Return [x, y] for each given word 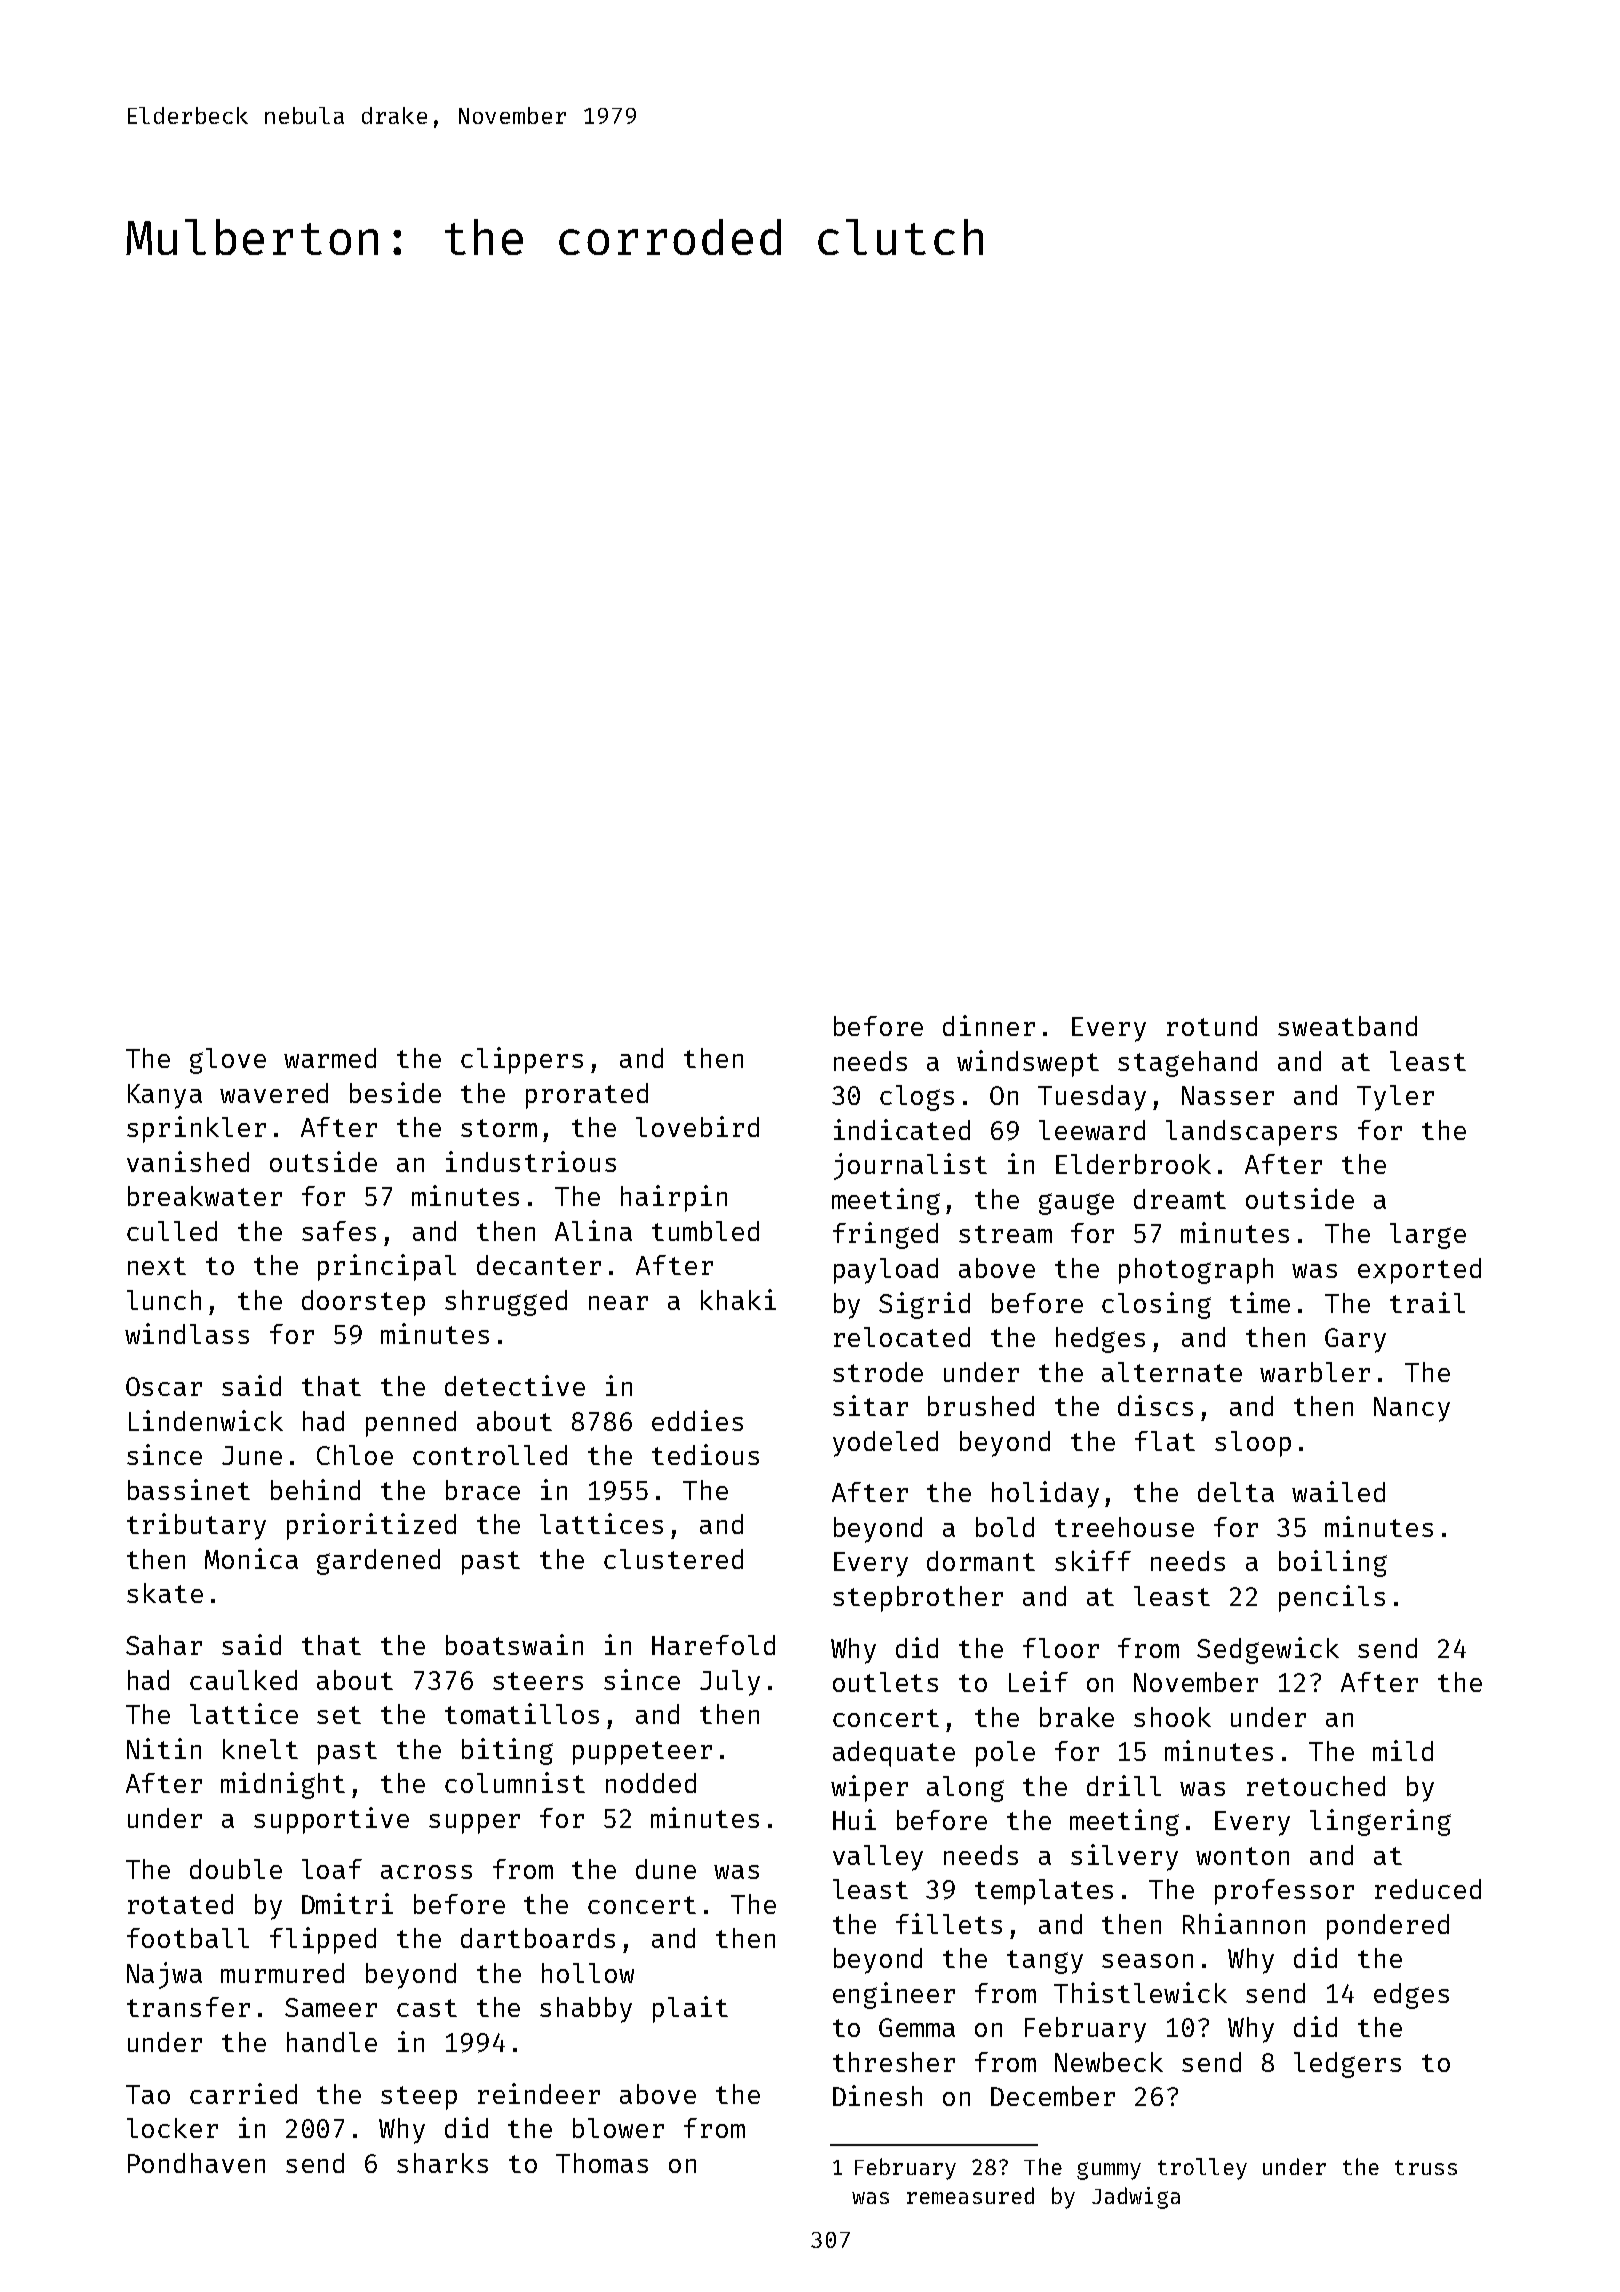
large [1428, 1236]
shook [1172, 1717]
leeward [1092, 1130]
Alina [593, 1230]
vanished [188, 1161]
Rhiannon [1244, 1923]
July [730, 1683]
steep [419, 2098]
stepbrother [918, 1599]
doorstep [363, 1303]
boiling [1333, 1563]
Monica [251, 1558]
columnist [515, 1782]
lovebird [697, 1126]
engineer [894, 1995]
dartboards [538, 1938]
